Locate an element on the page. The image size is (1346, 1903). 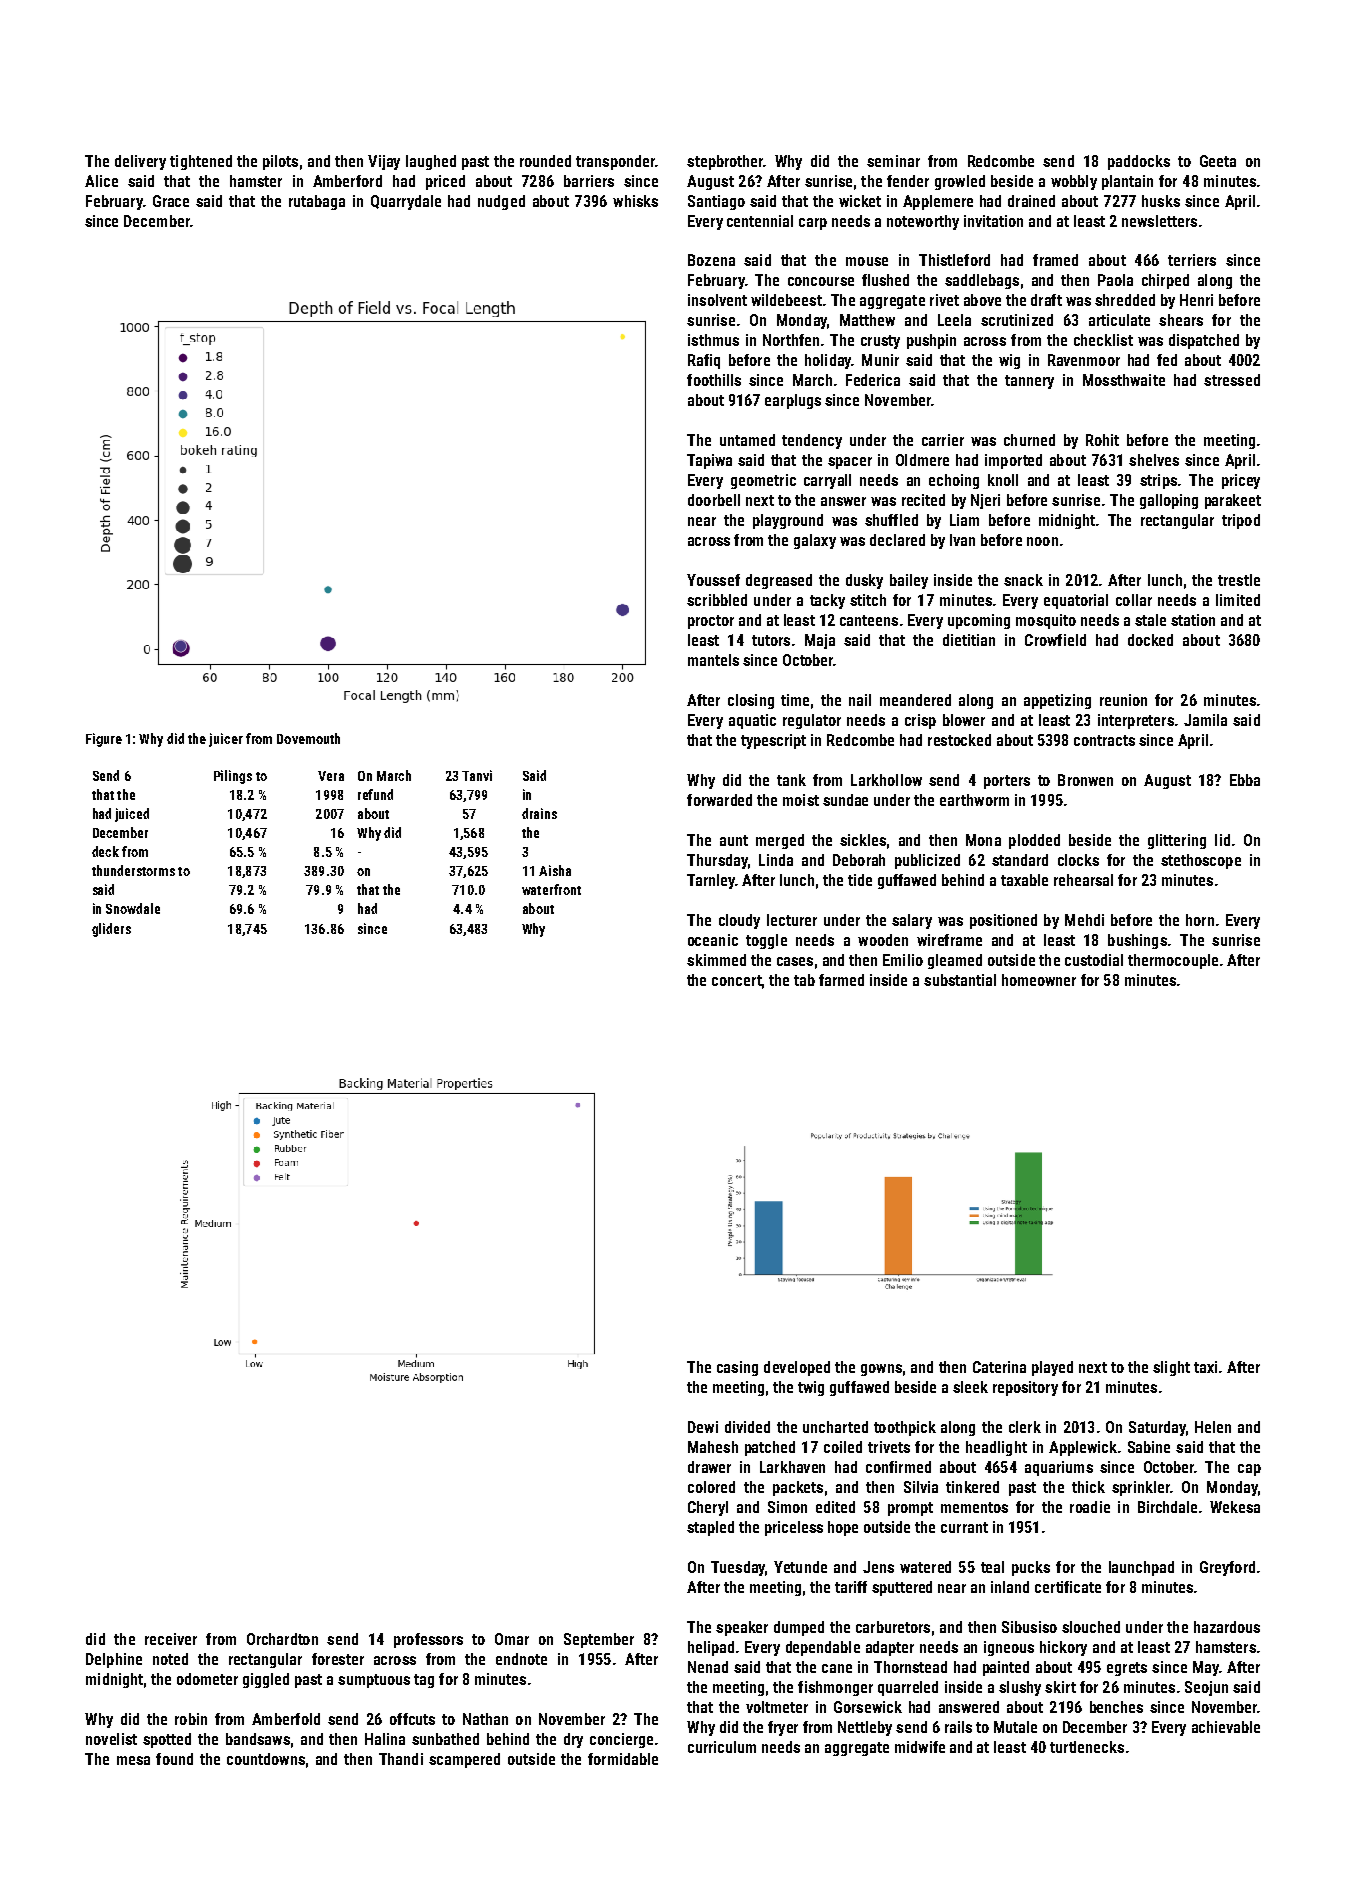
receiver is located at coordinates (171, 1639).
